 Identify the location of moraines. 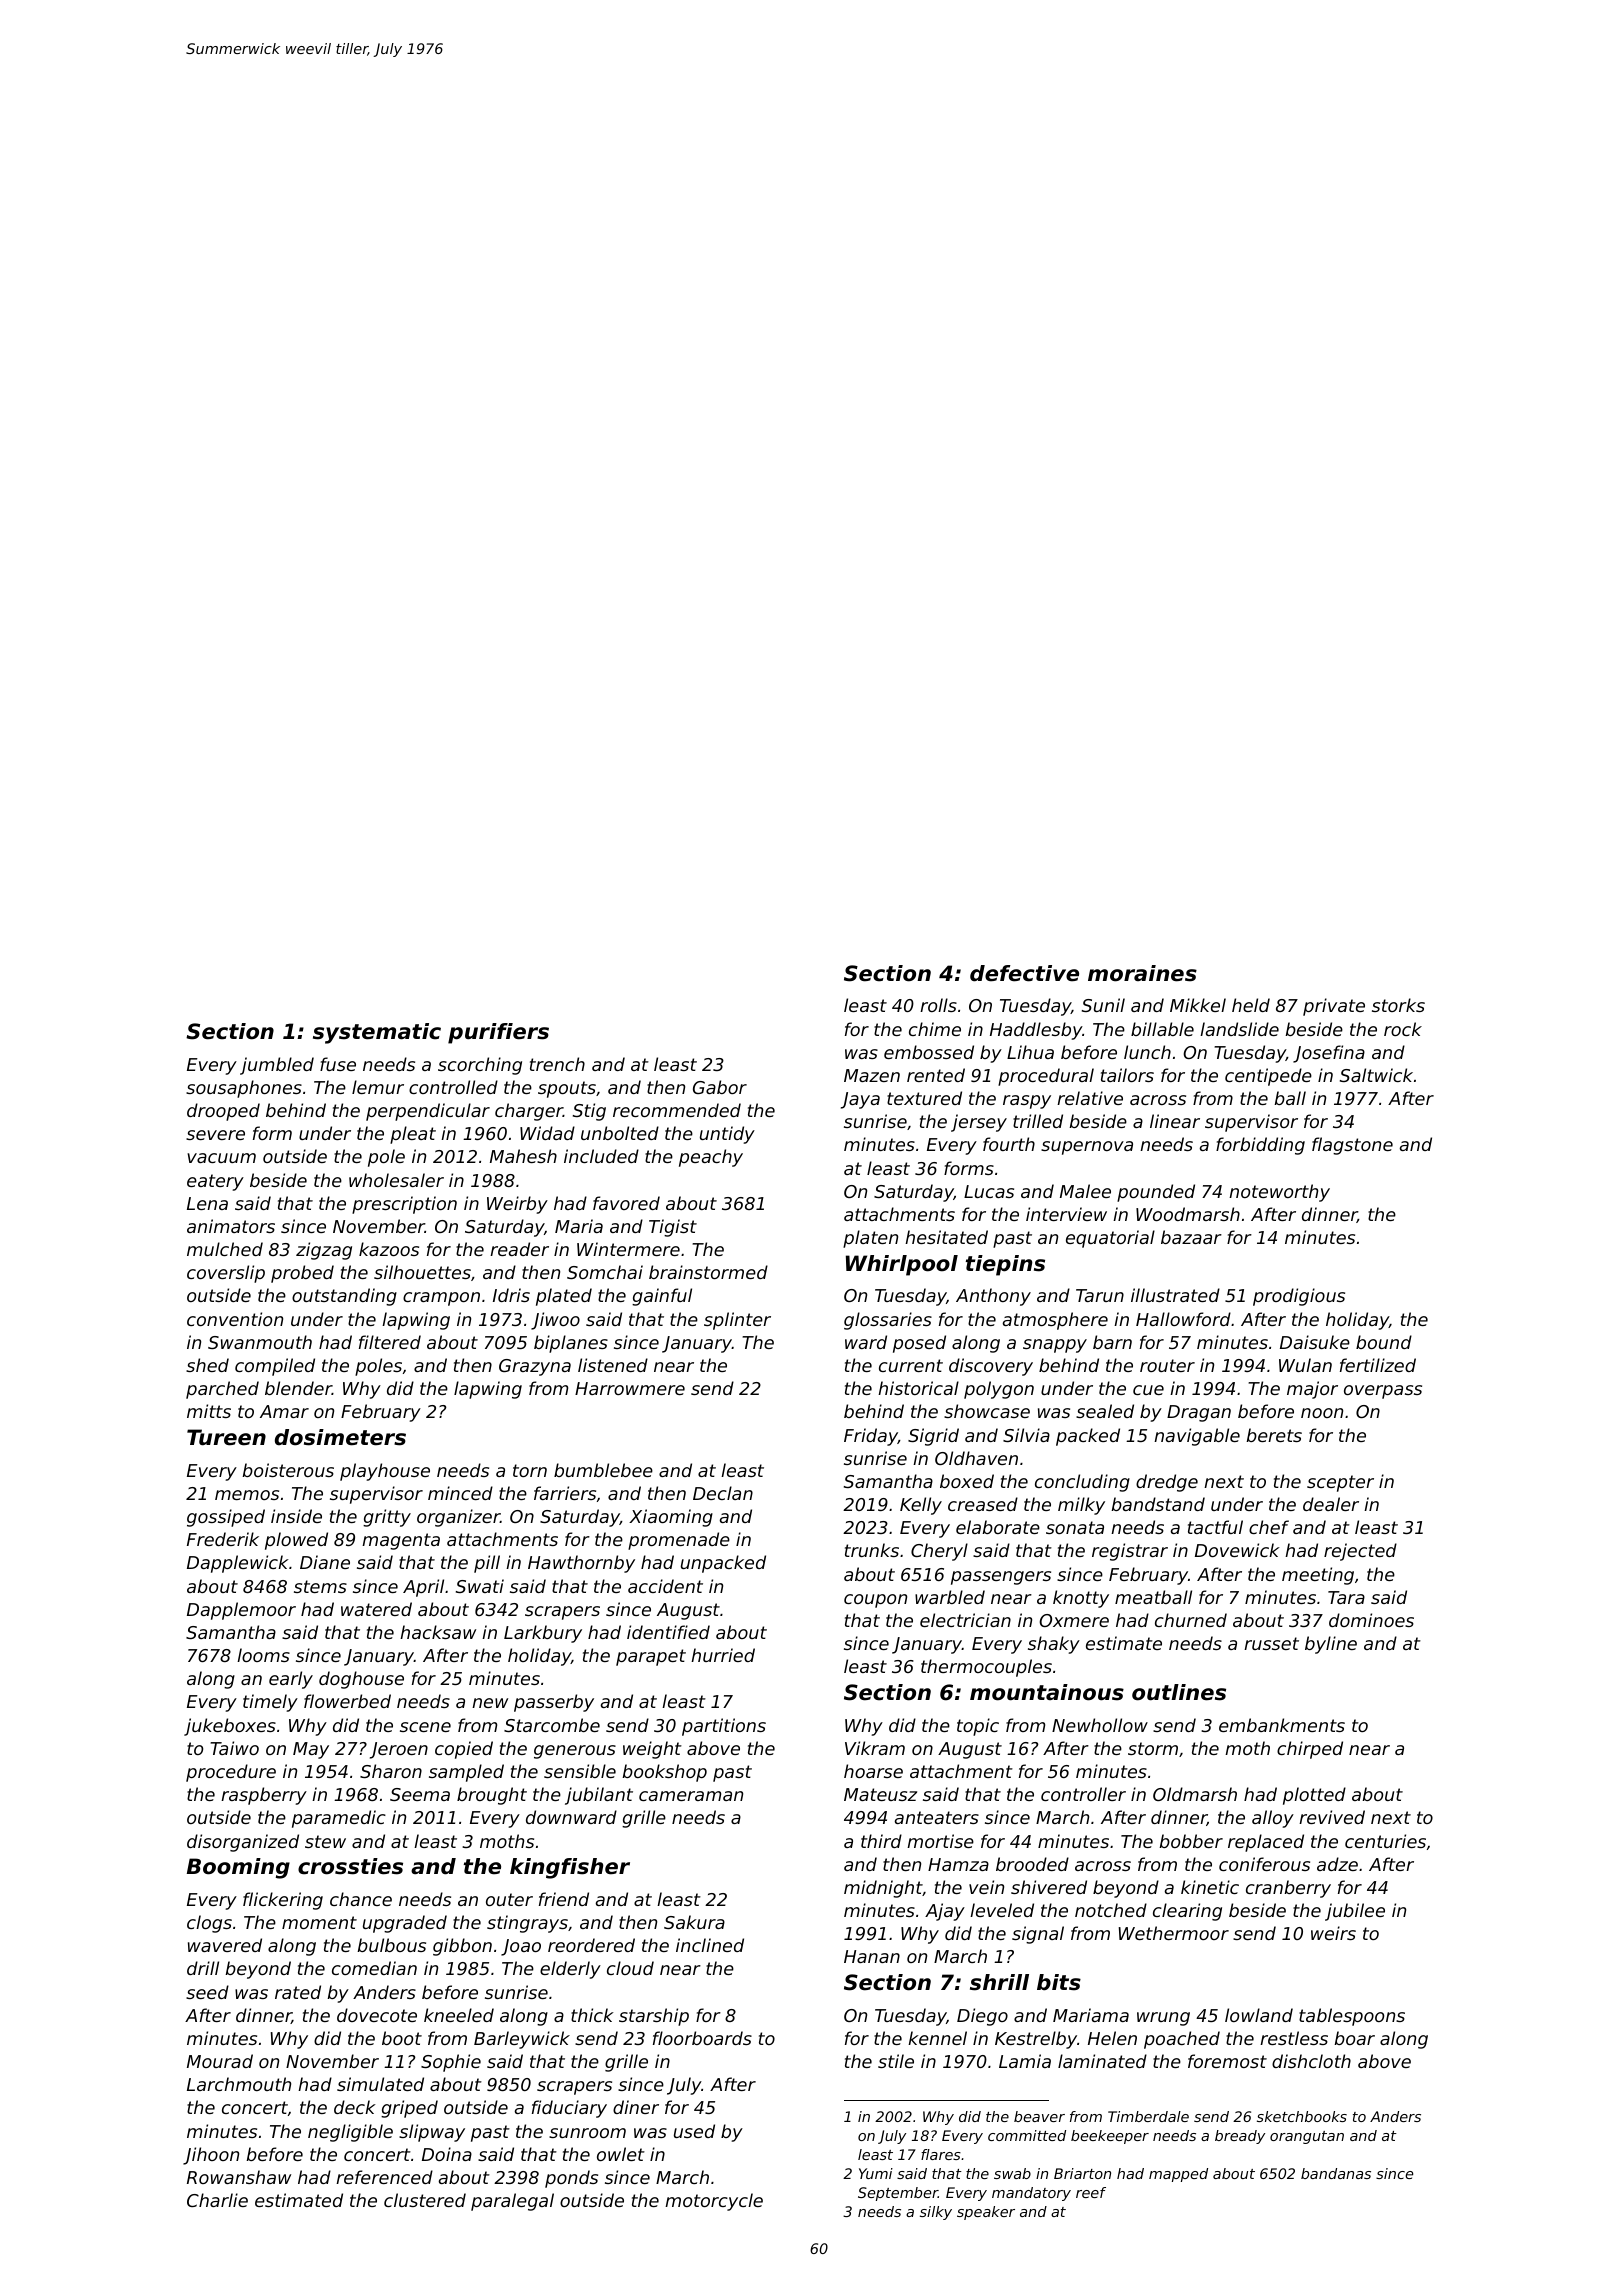
(1142, 973).
